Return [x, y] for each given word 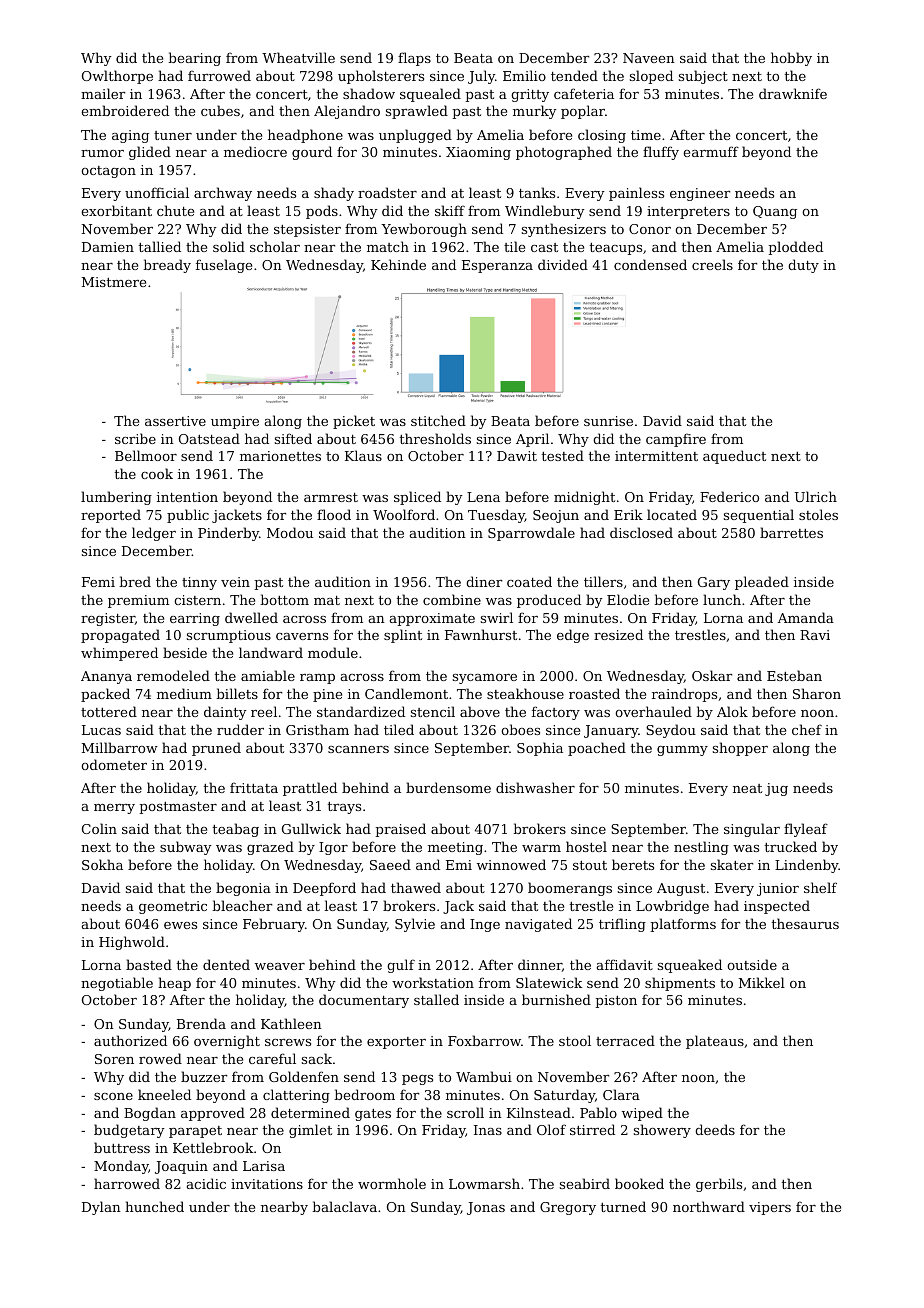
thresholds [435, 438]
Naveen [649, 58]
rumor [102, 153]
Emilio [524, 75]
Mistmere [114, 282]
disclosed [641, 532]
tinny [199, 583]
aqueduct [734, 457]
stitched [438, 420]
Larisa [264, 1166]
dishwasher [535, 787]
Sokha [102, 864]
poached [597, 749]
